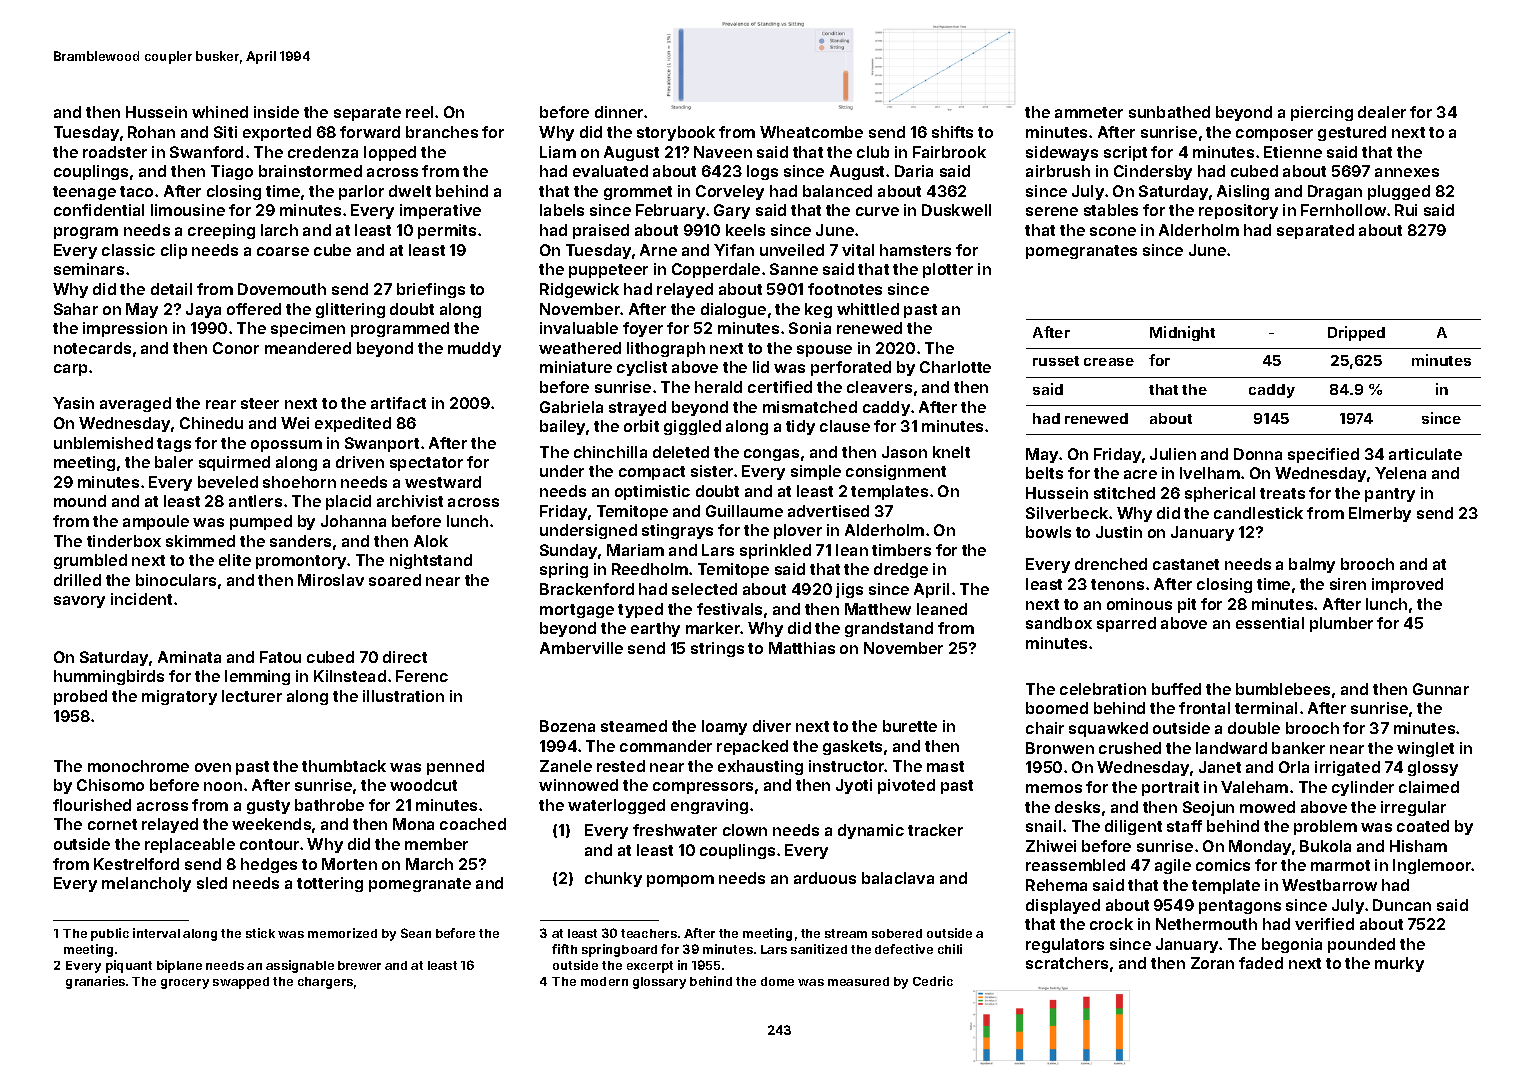 The image size is (1534, 1085). What do you see at coordinates (601, 231) in the screenshot?
I see `praised` at bounding box center [601, 231].
